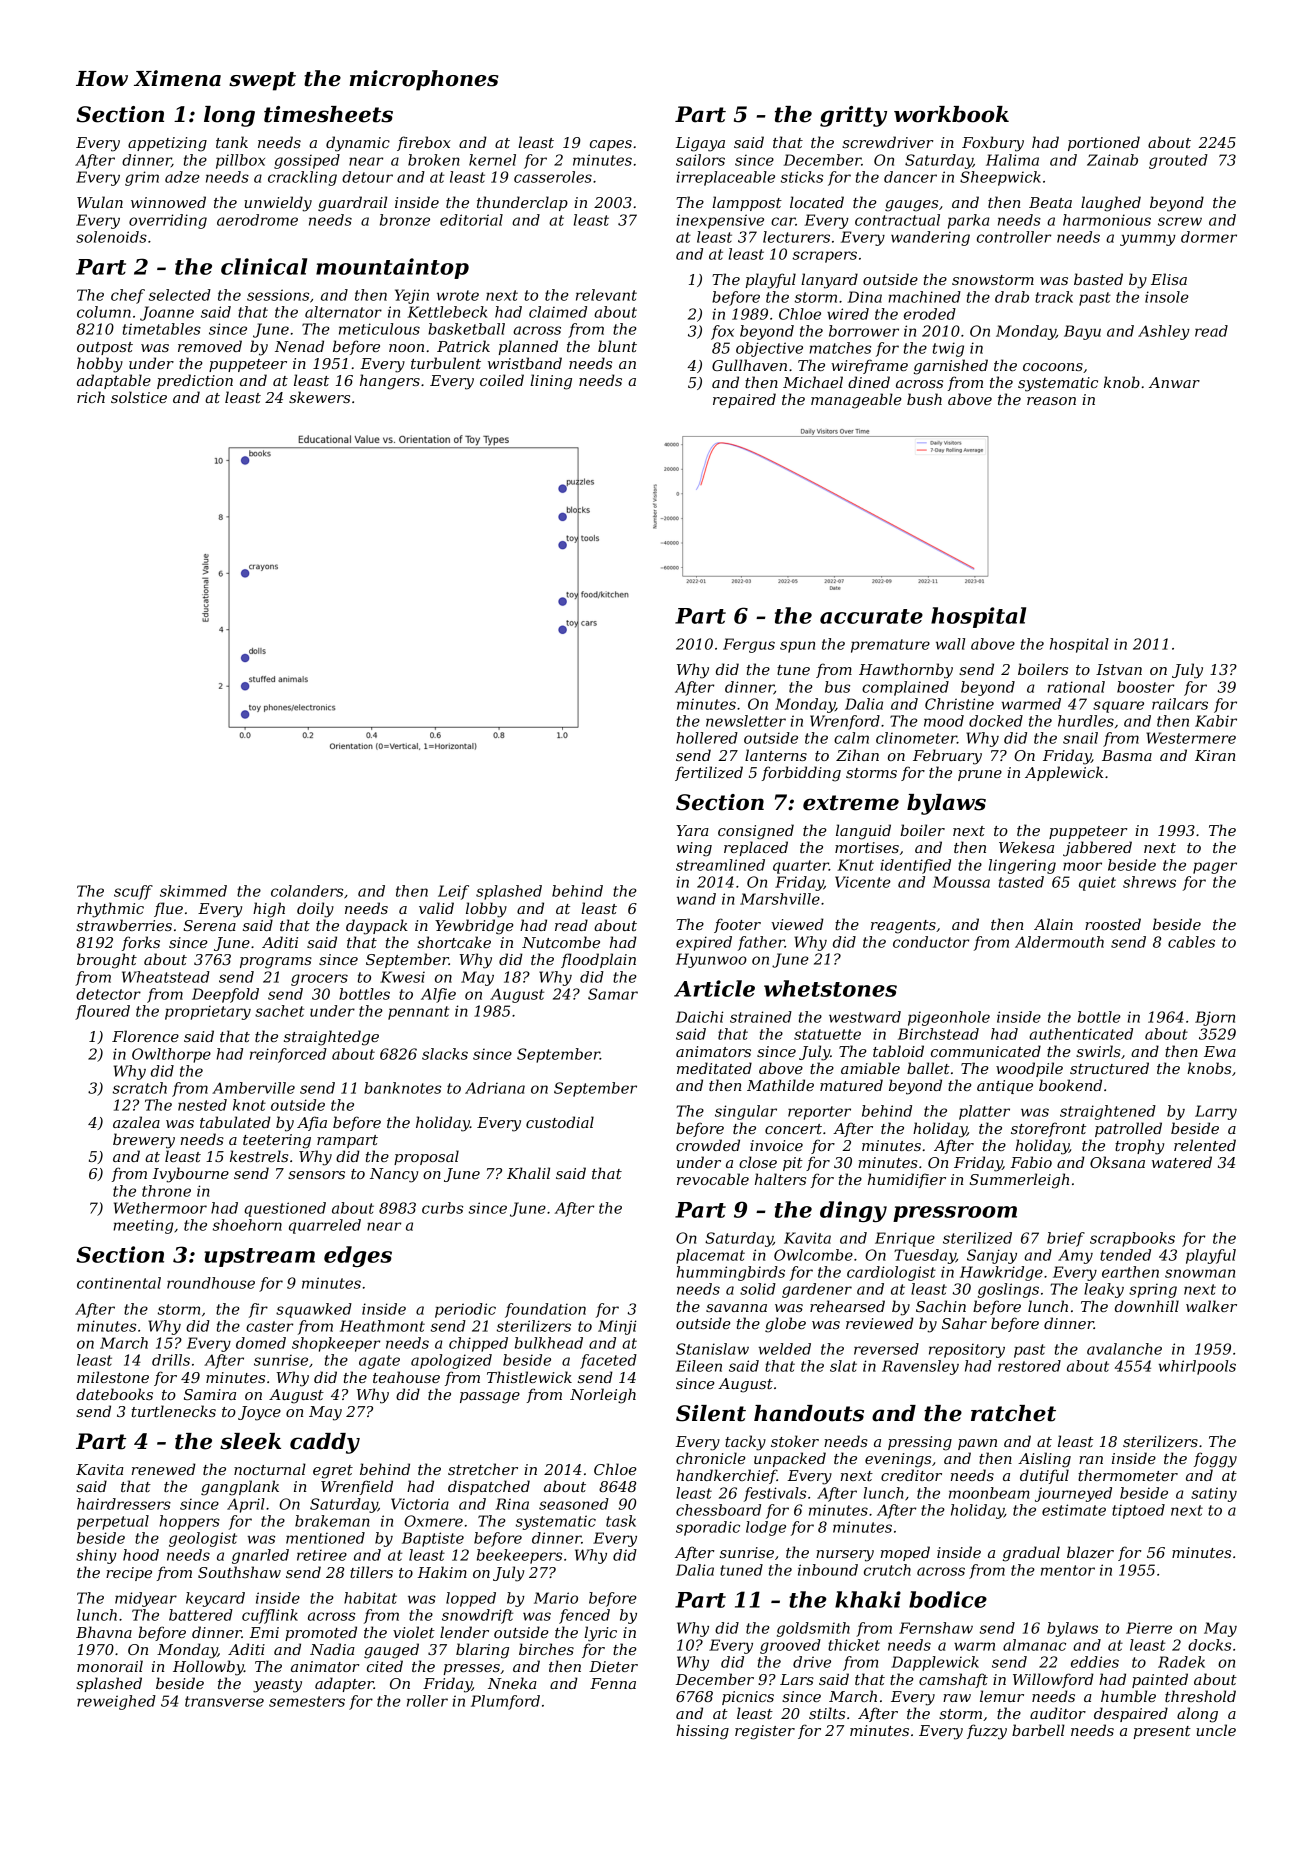  I want to click on hissing, so click(702, 1732).
